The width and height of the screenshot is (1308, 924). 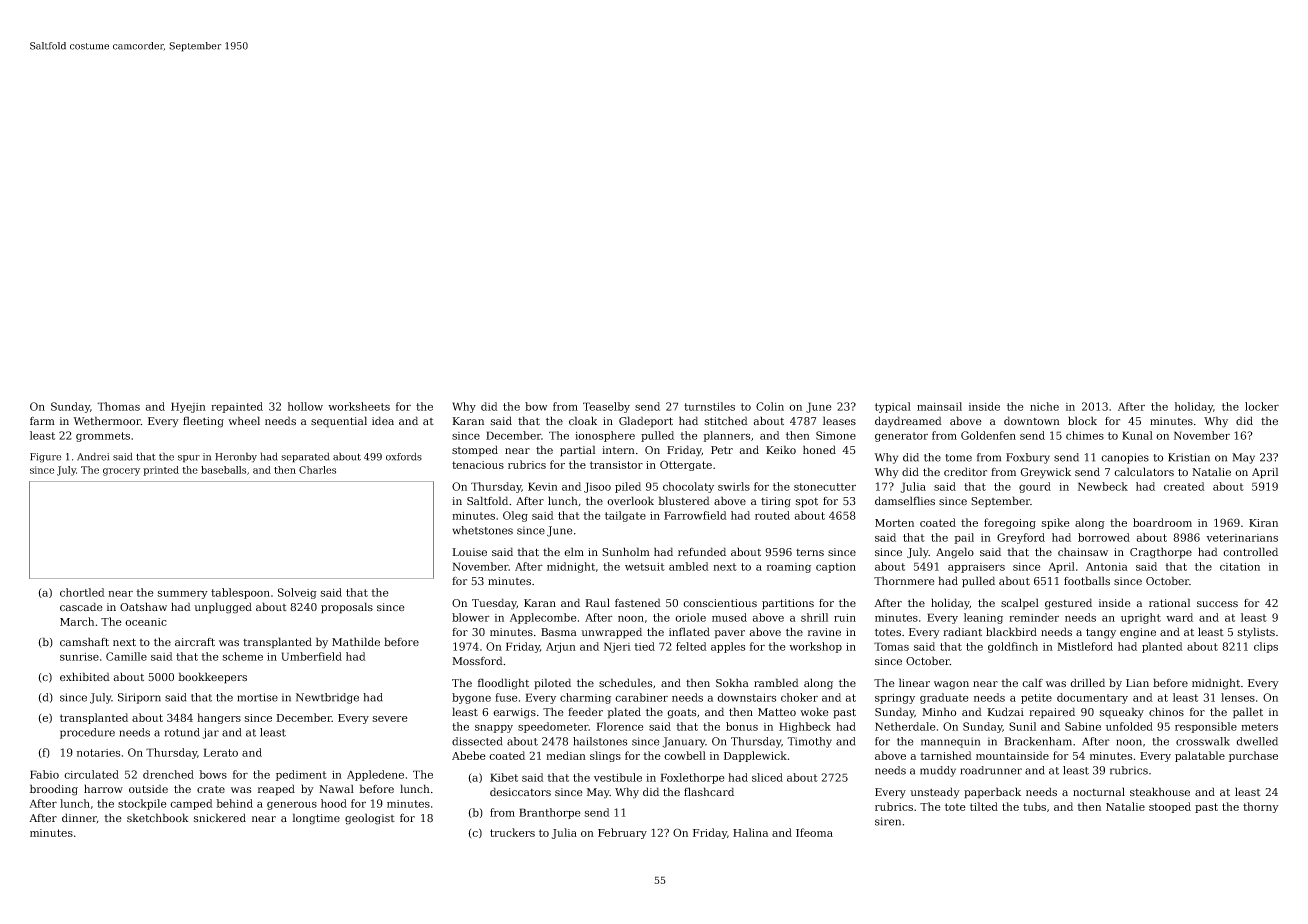 I want to click on chinos, so click(x=1166, y=711).
